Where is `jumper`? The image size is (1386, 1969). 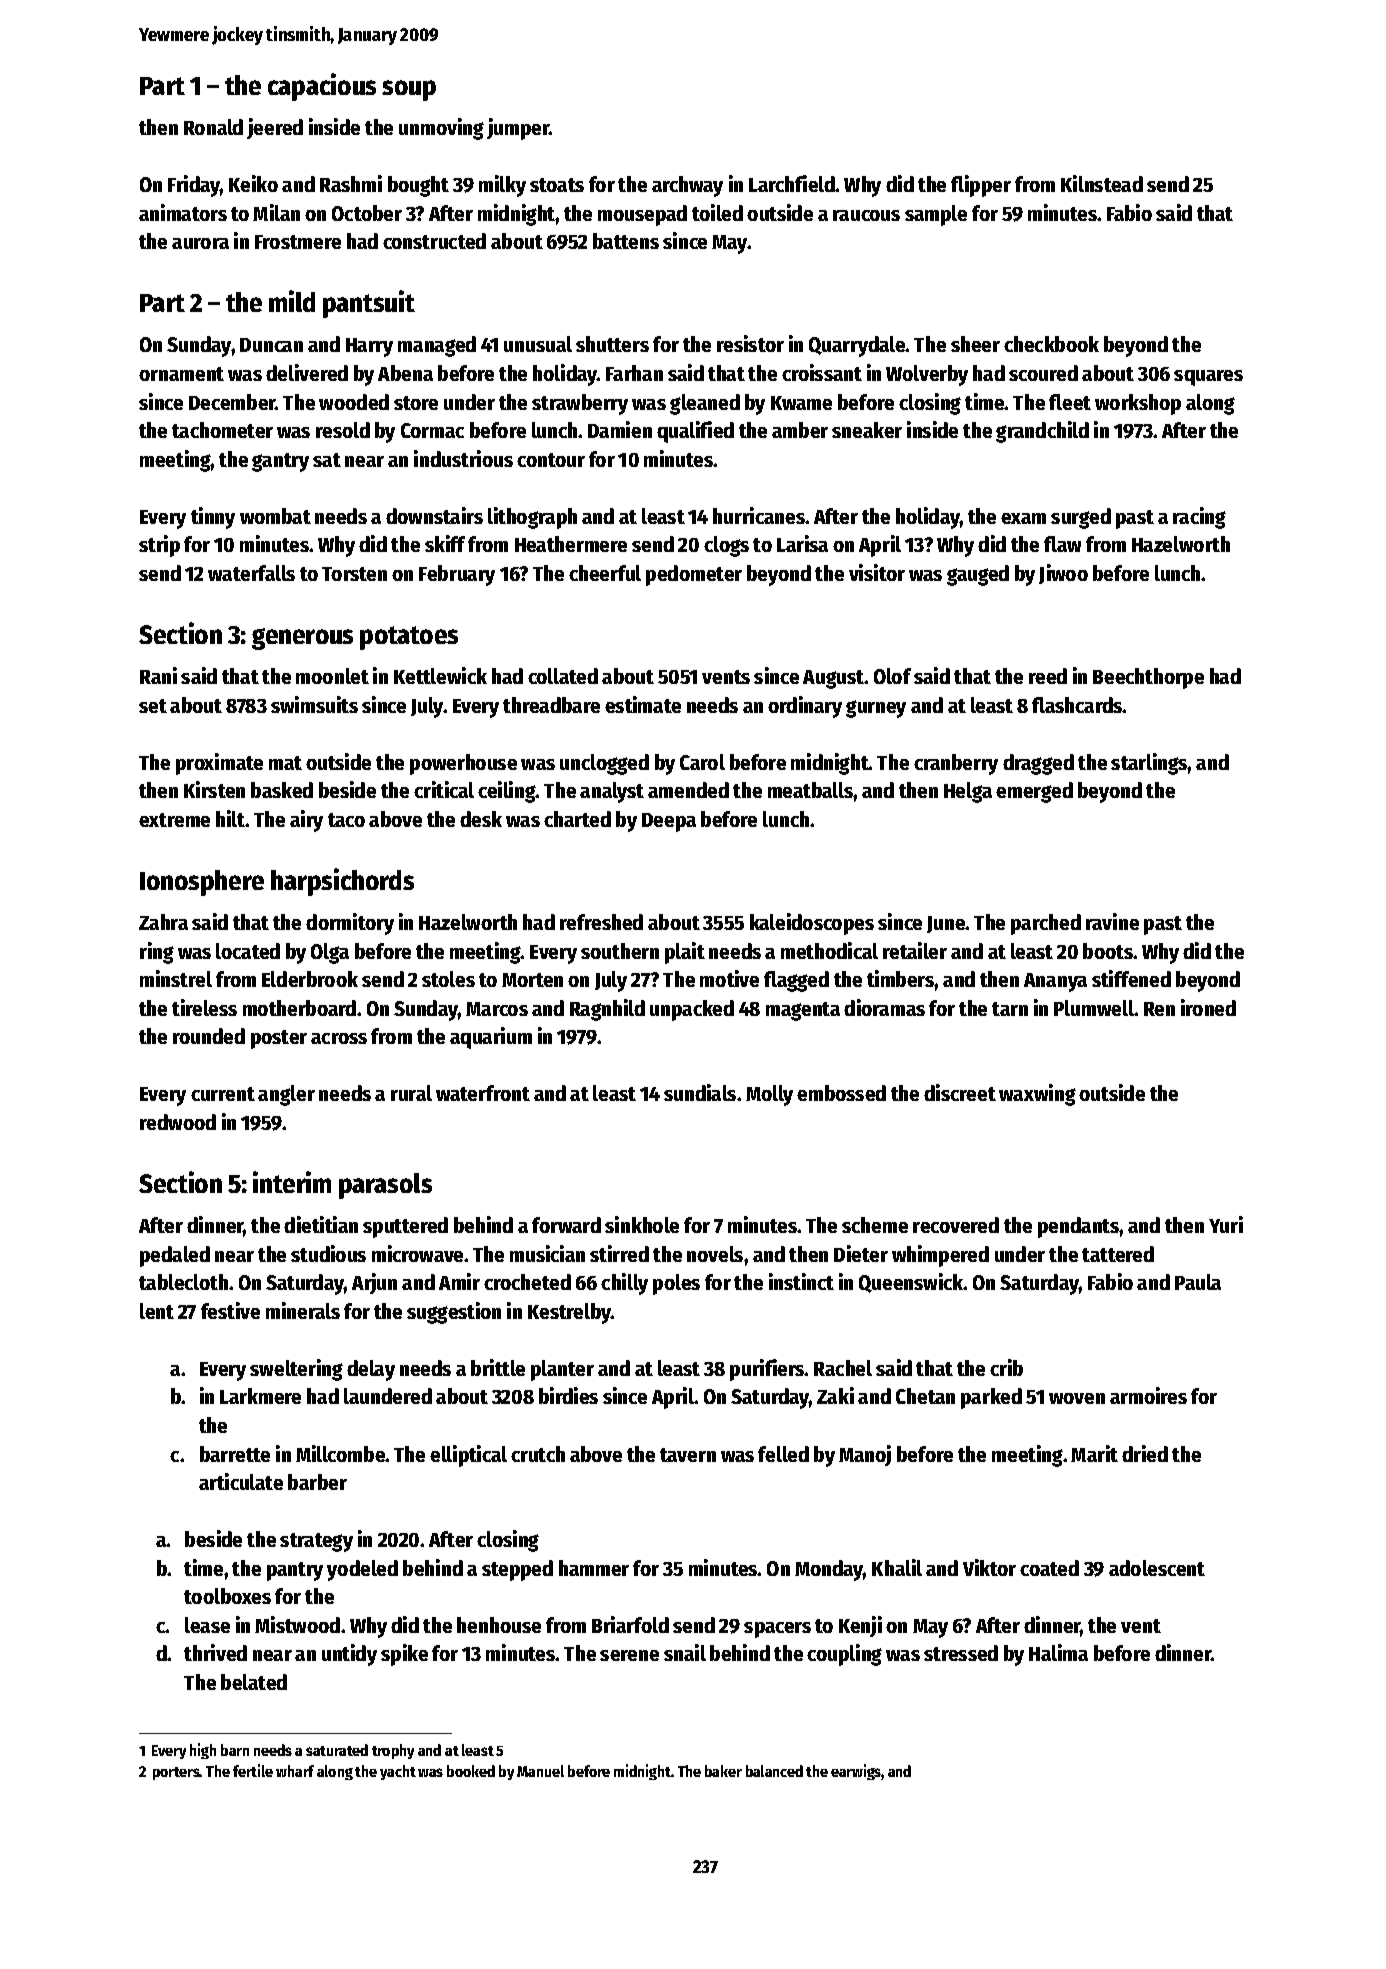 jumper is located at coordinates (518, 129).
